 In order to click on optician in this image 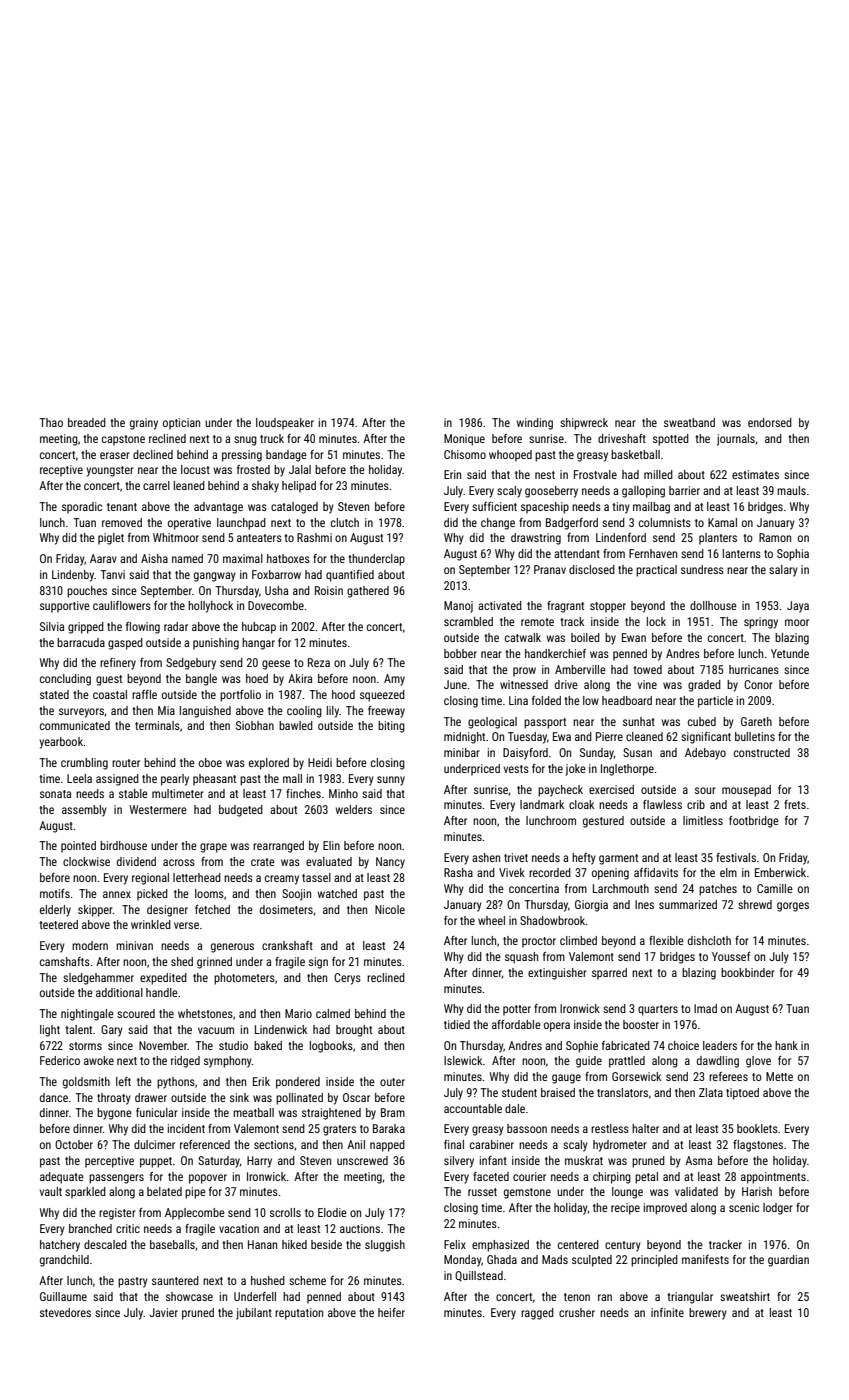, I will do `click(181, 424)`.
